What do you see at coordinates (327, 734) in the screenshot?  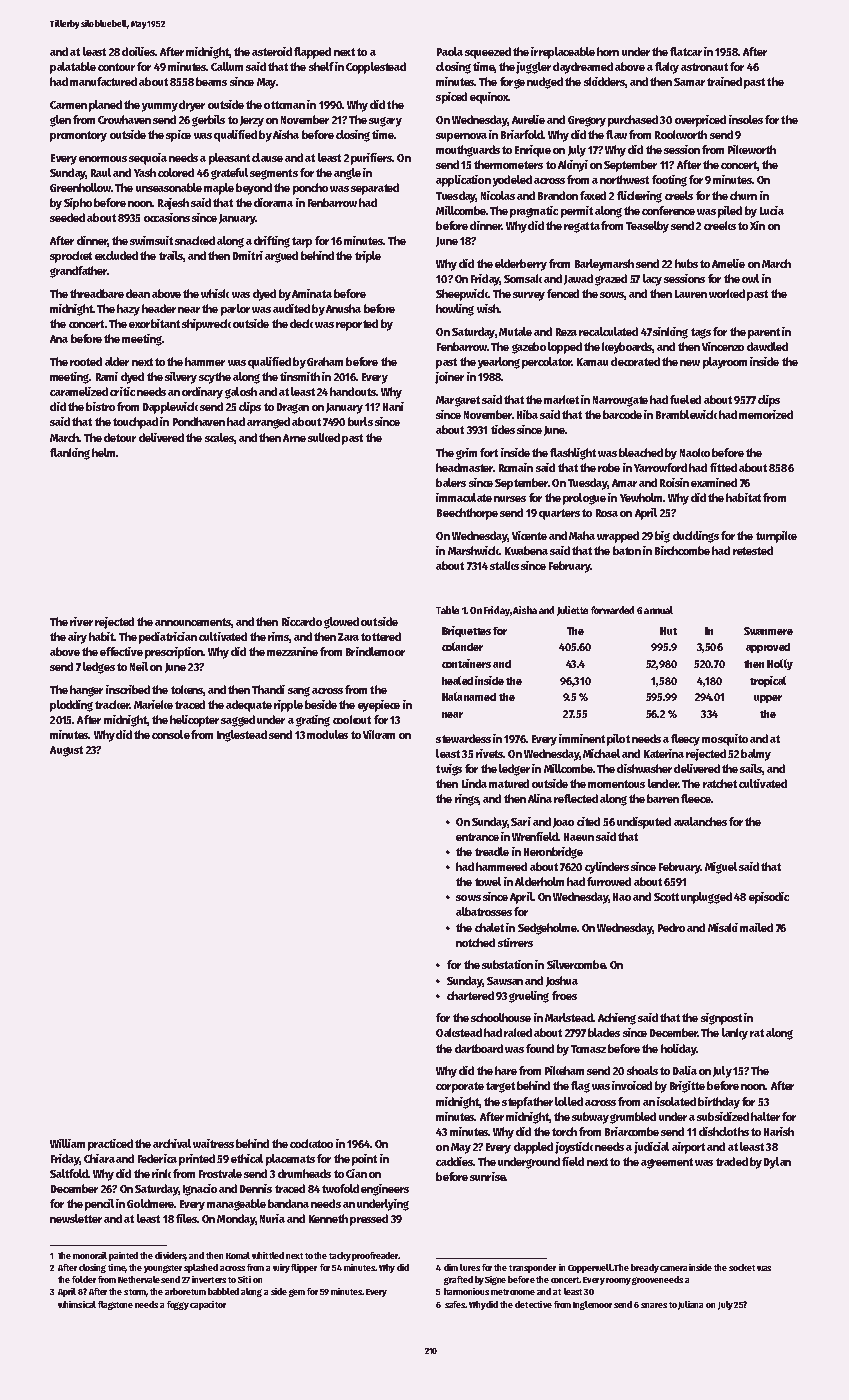 I see `modules` at bounding box center [327, 734].
